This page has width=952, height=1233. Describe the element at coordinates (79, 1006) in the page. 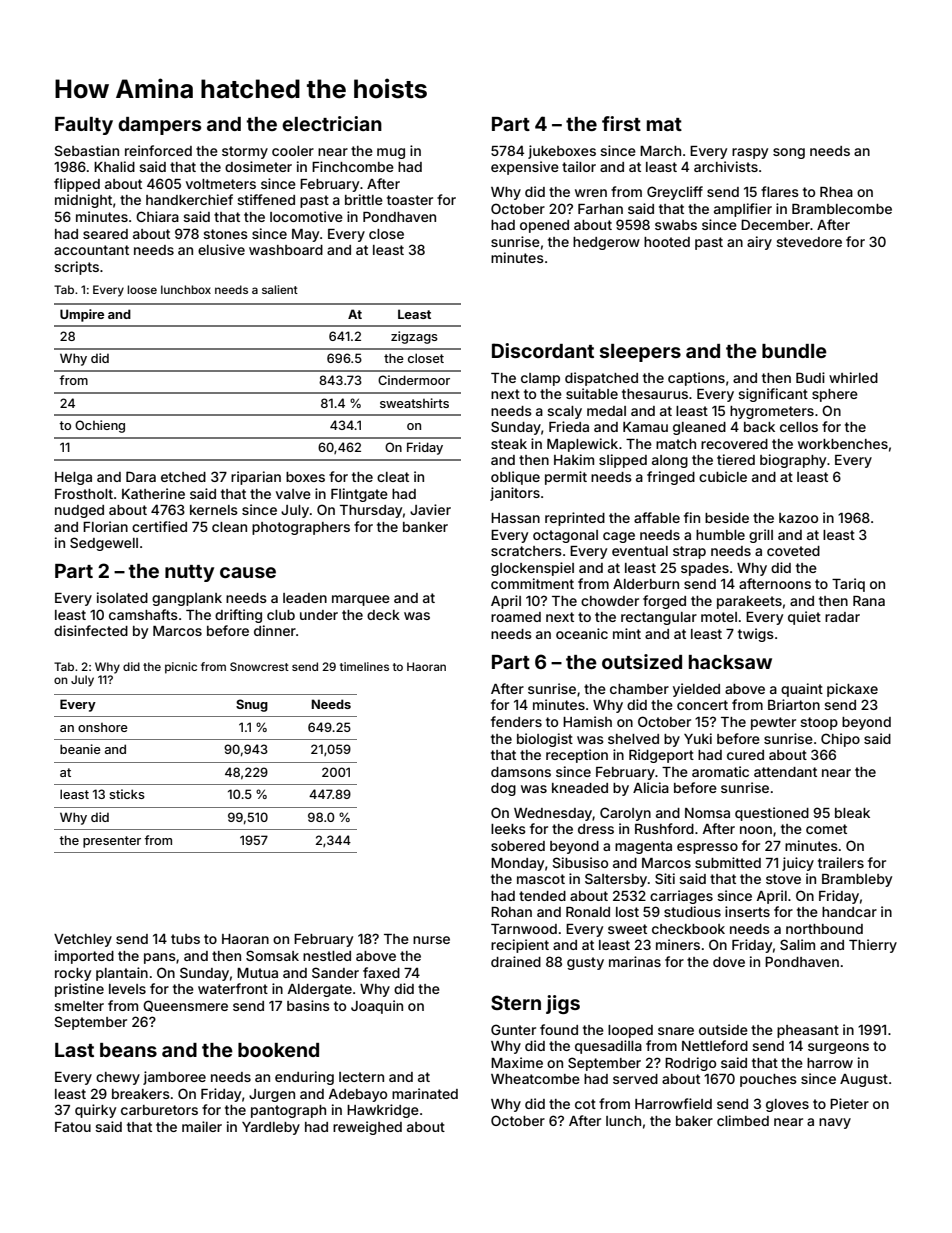

I see `smelter` at that location.
